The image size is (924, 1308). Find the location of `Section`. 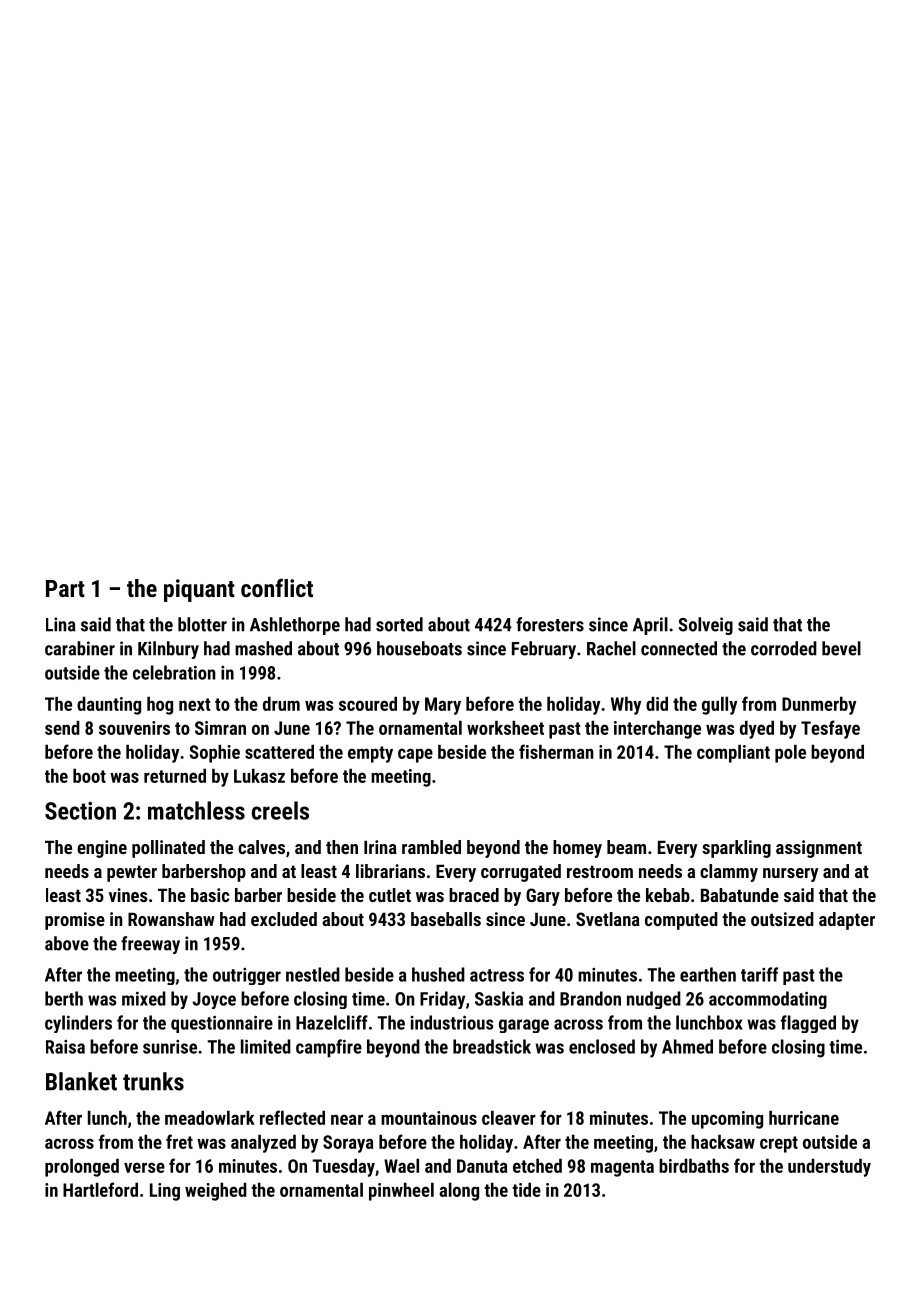

Section is located at coordinates (80, 811).
